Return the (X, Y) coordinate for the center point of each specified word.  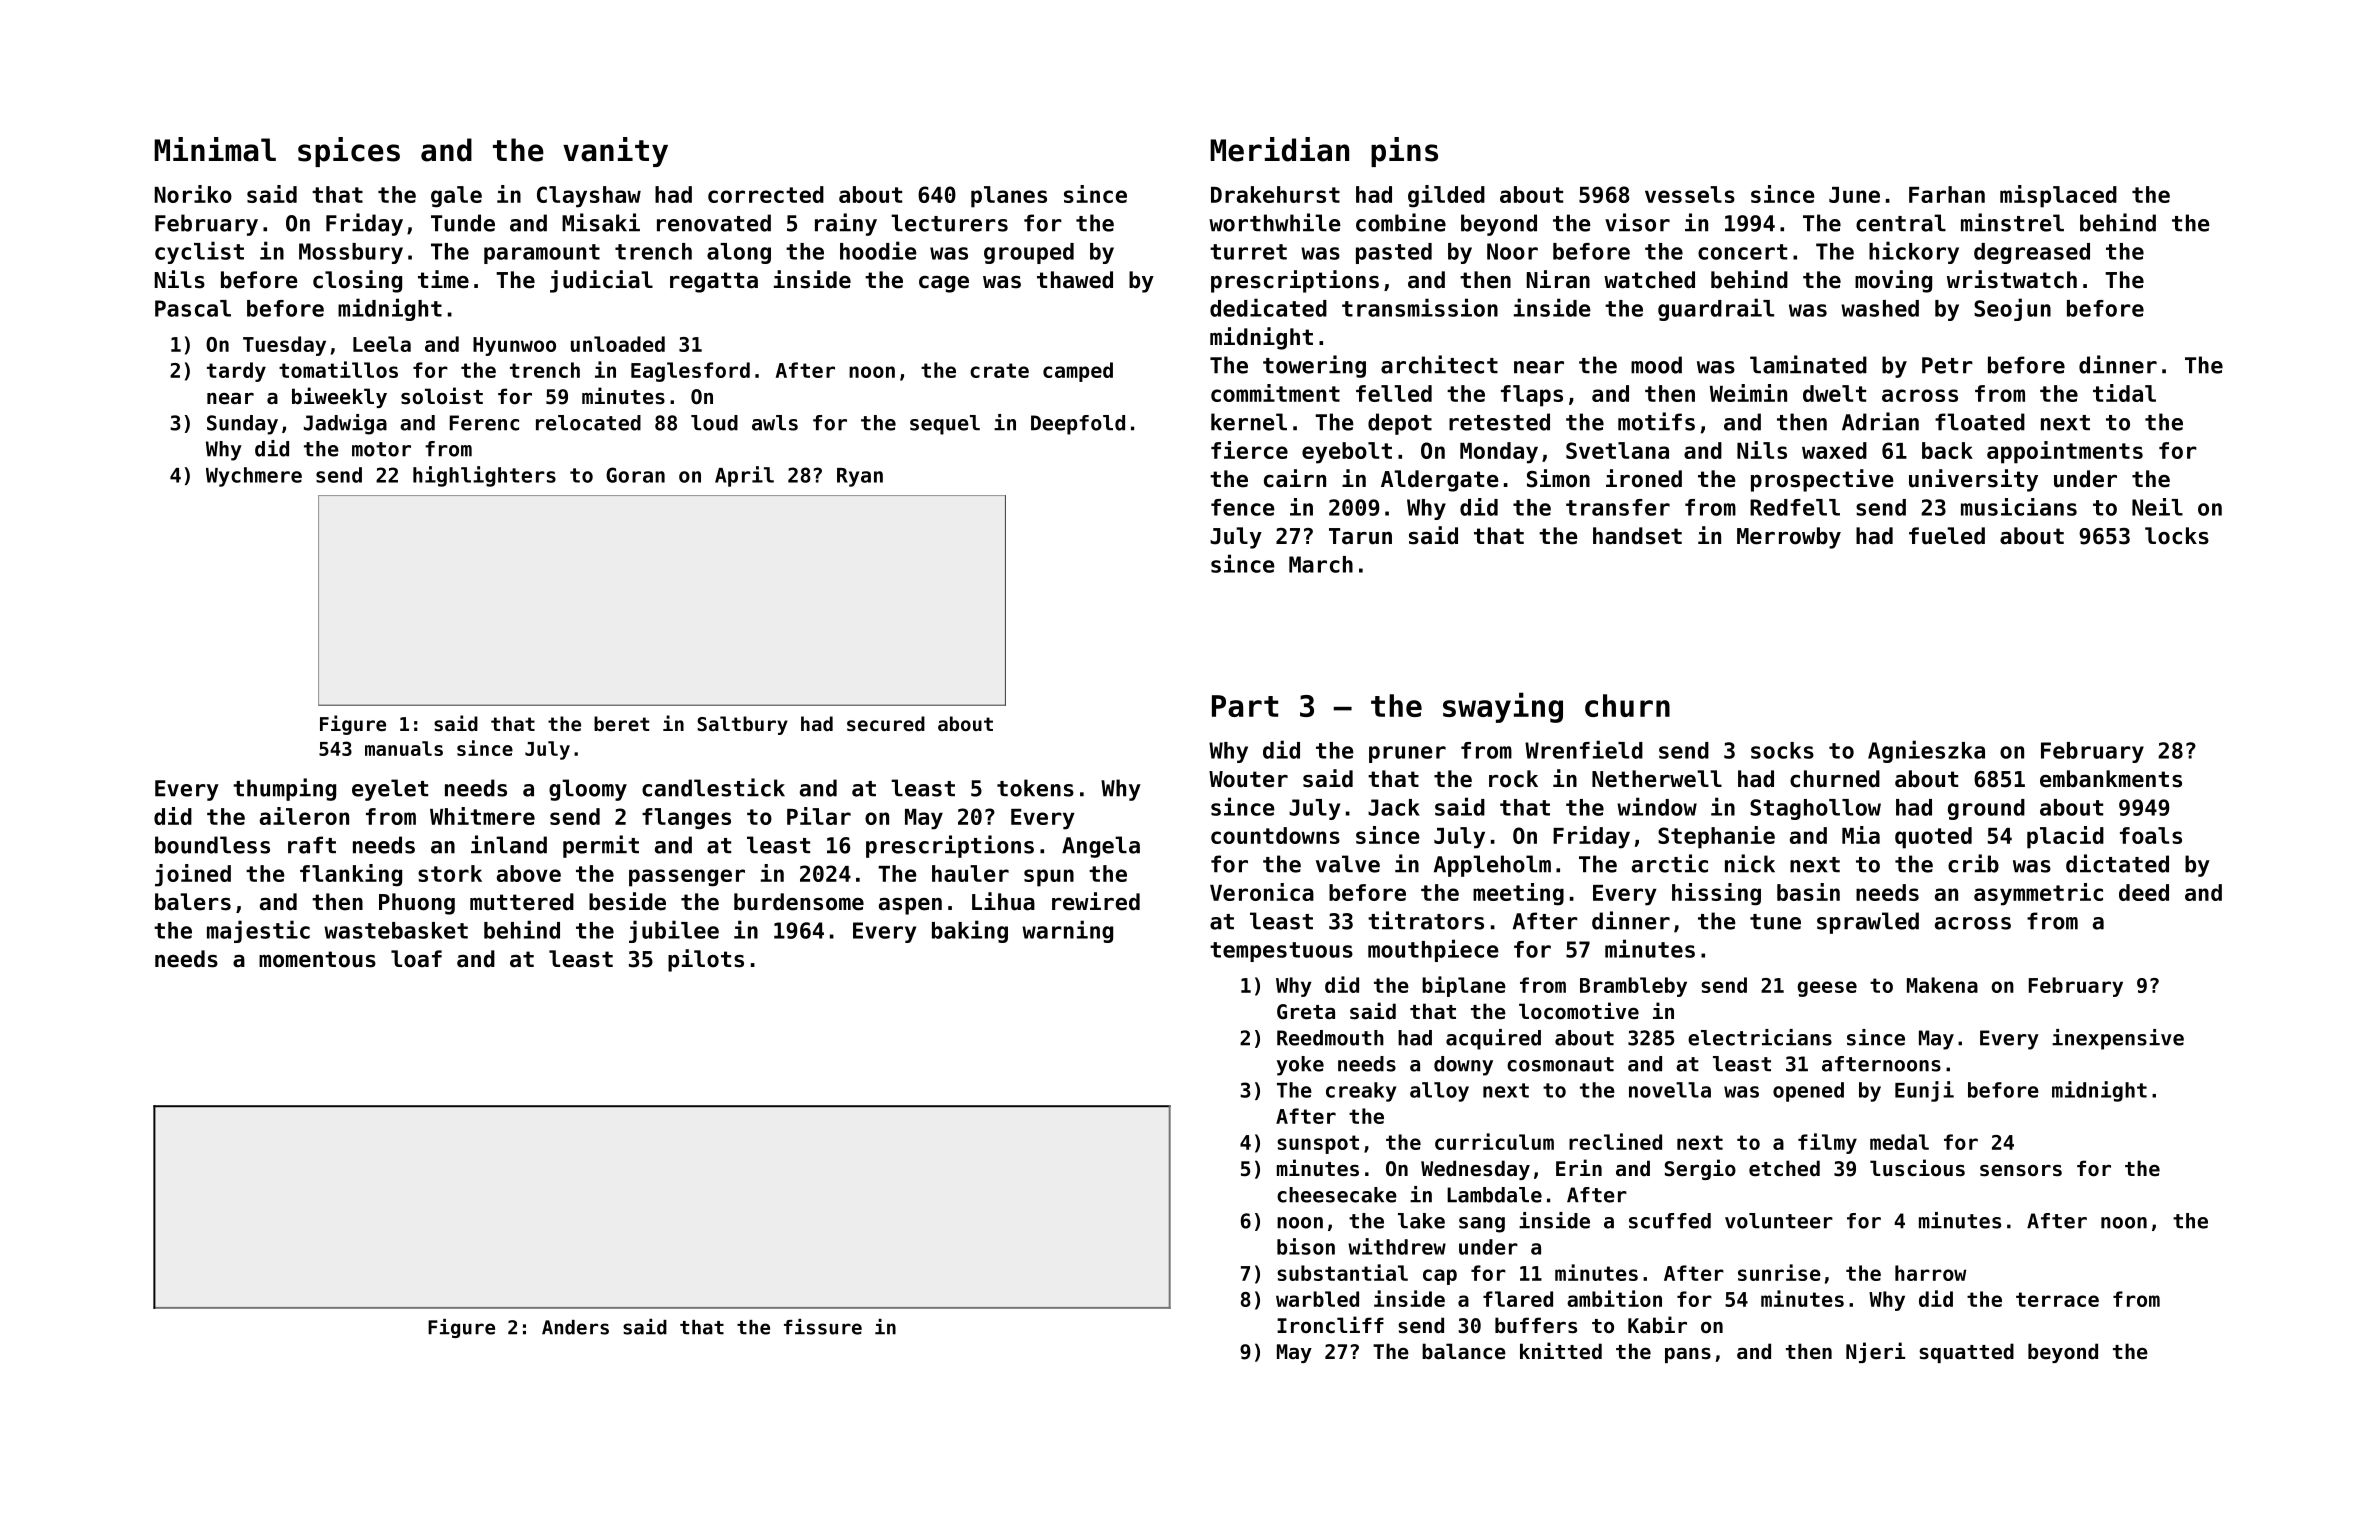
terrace (2057, 1299)
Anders (575, 1327)
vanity (615, 152)
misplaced (2058, 196)
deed (2144, 892)
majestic (258, 931)
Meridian (1279, 149)
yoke (1300, 1066)
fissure (823, 1327)
